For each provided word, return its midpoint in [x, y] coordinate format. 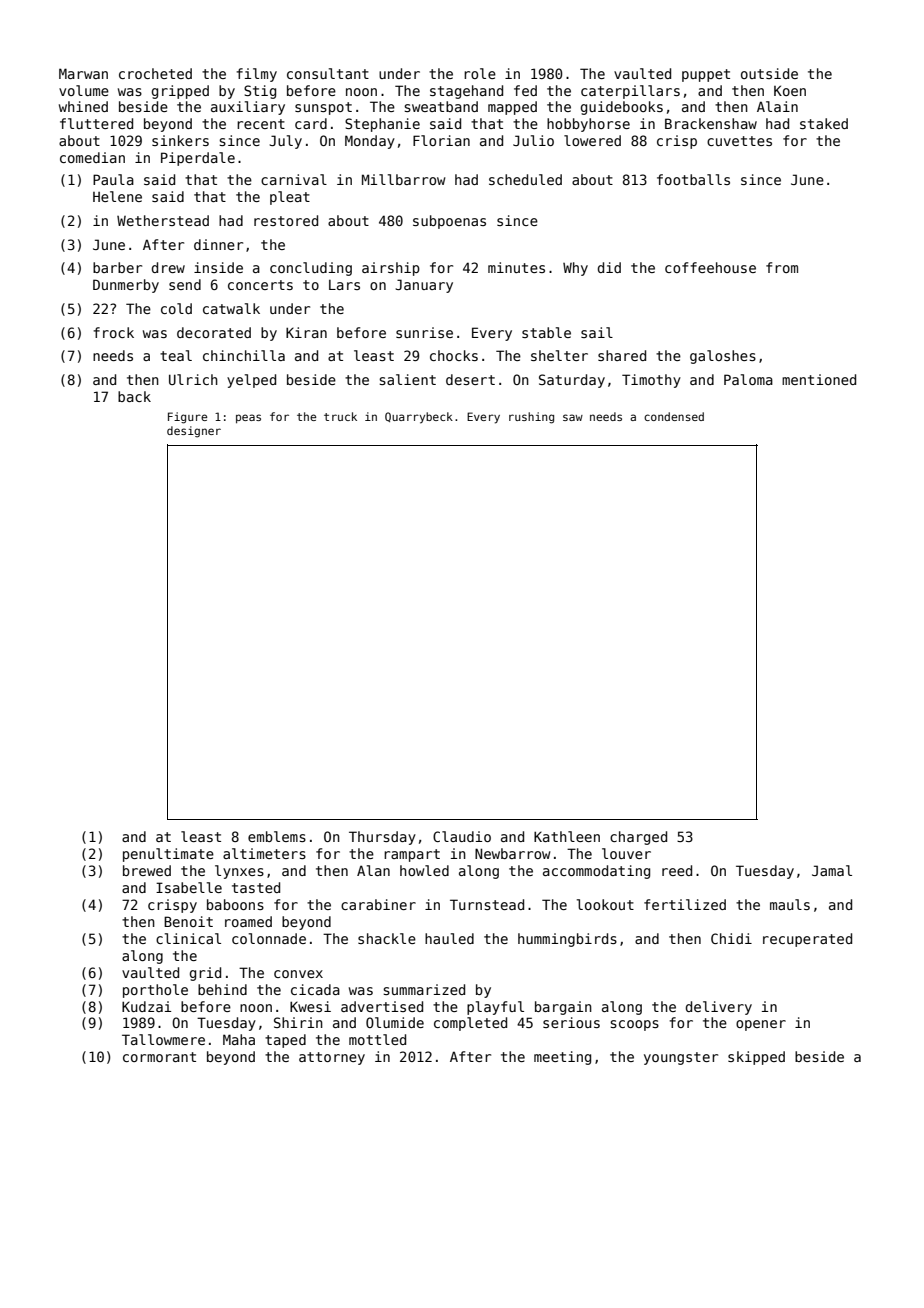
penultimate [168, 855]
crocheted [155, 73]
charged [638, 838]
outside [769, 73]
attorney [332, 1058]
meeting [562, 1058]
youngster [681, 1058]
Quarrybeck [419, 418]
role [480, 73]
